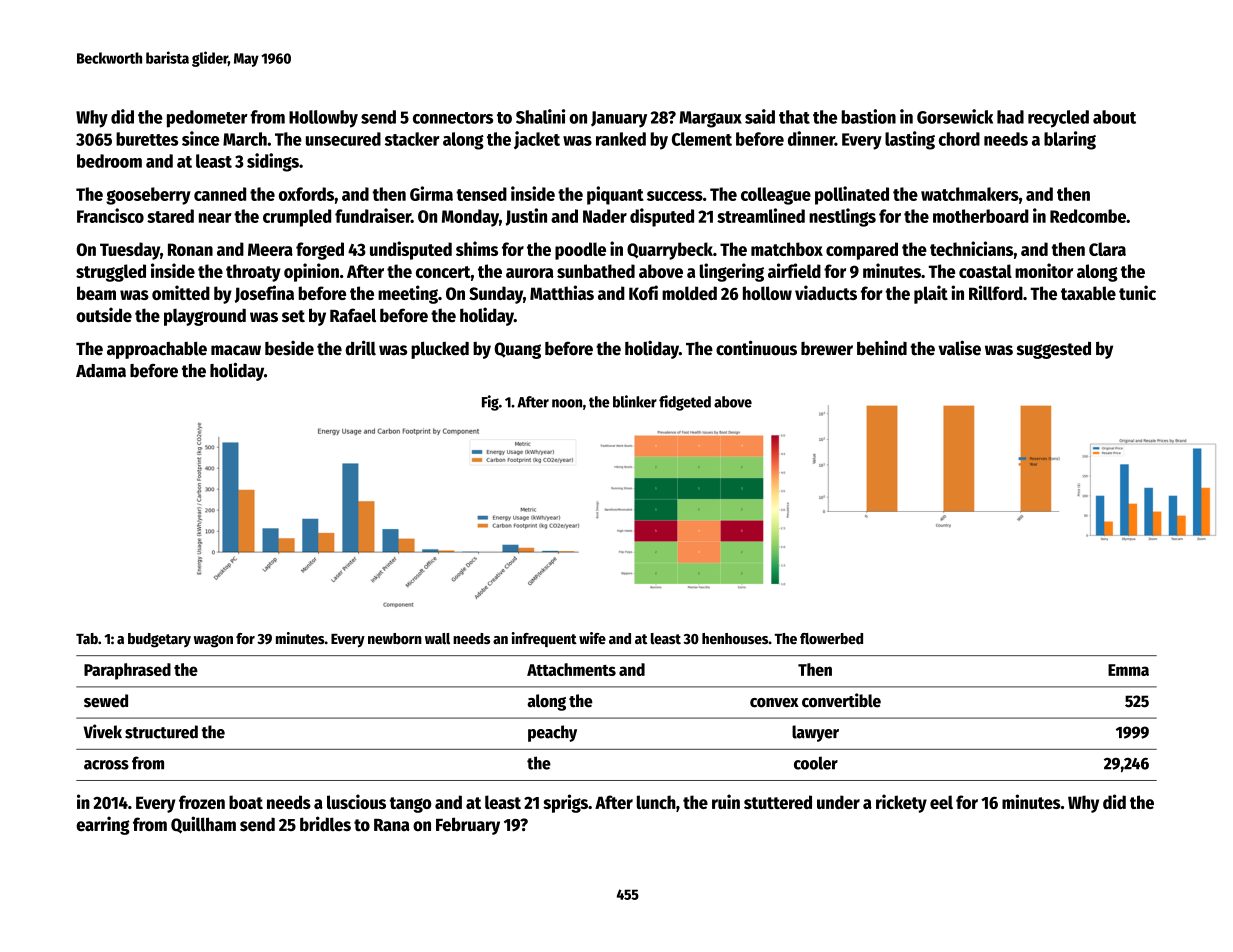 The image size is (1233, 952). I want to click on noon, so click(567, 403).
